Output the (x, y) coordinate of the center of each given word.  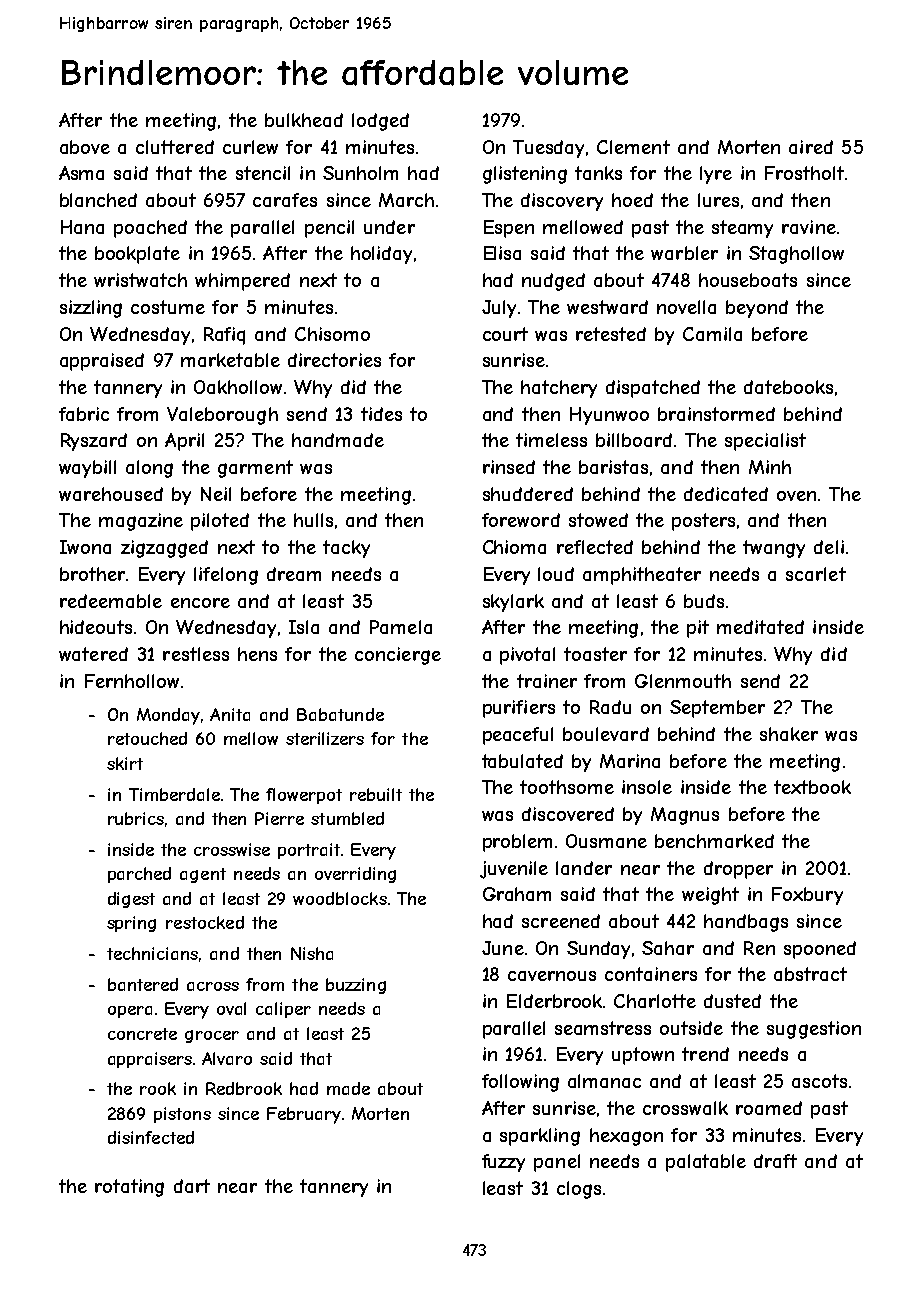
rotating (129, 1188)
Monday (168, 716)
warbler (684, 253)
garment (255, 469)
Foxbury (807, 896)
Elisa (502, 253)
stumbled (347, 818)
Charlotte (655, 1001)
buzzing (356, 986)
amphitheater (642, 576)
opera (130, 1012)
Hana (82, 227)
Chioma (514, 547)
